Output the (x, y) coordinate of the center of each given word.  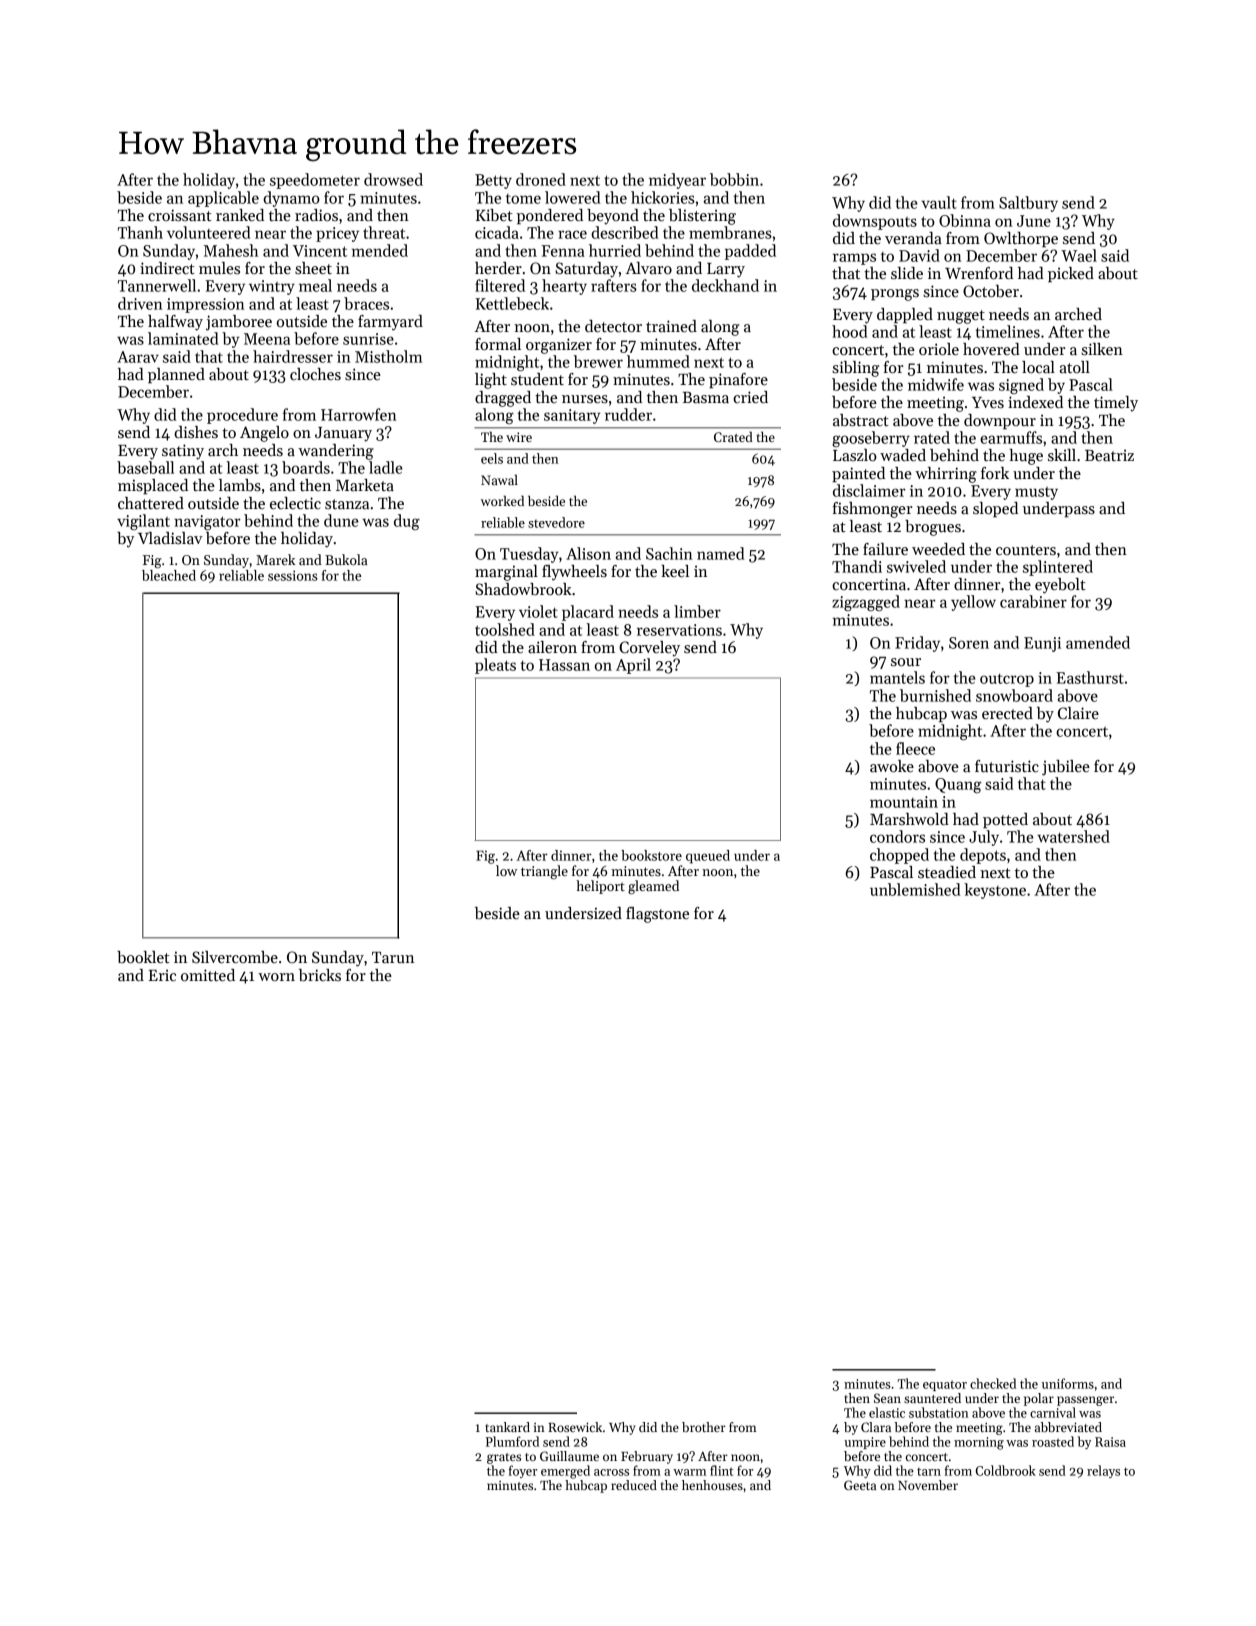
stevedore (556, 522)
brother (704, 1427)
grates (504, 1458)
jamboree (239, 323)
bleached (169, 575)
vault (939, 202)
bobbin (734, 179)
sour (906, 662)
